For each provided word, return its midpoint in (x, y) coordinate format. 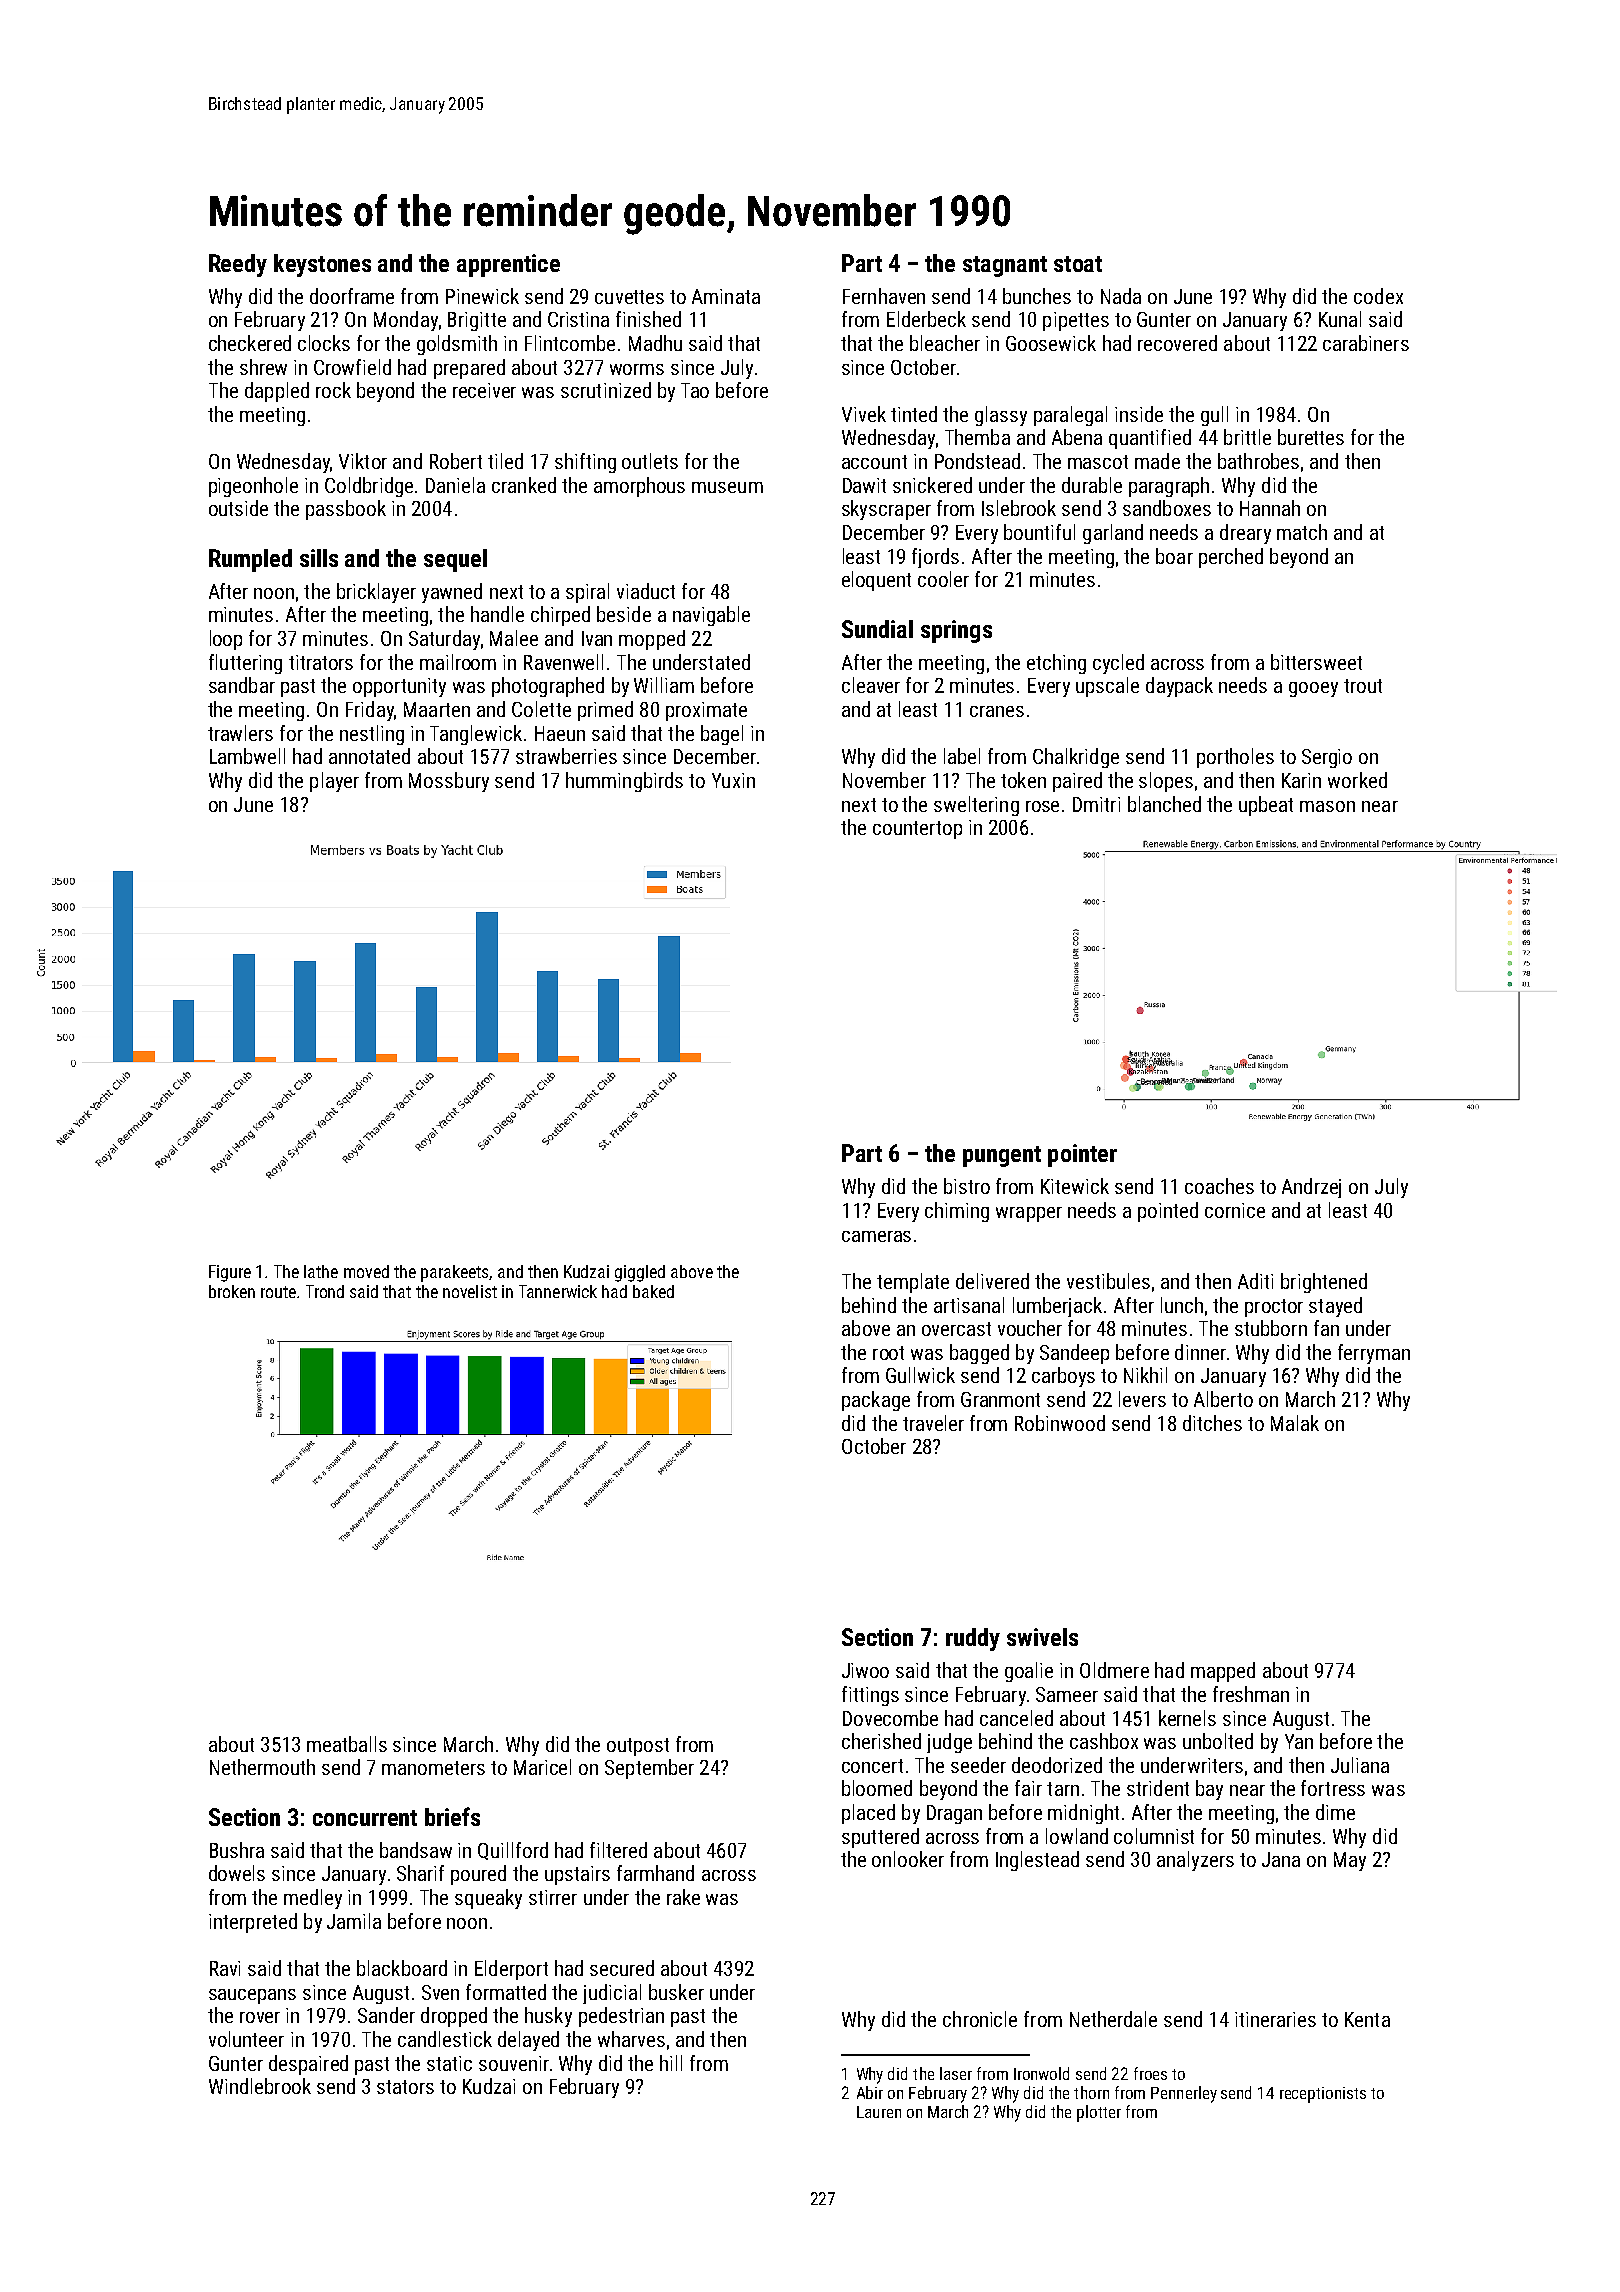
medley (313, 1899)
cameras (876, 1236)
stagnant (1005, 266)
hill (671, 2063)
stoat (1078, 264)
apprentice (508, 265)
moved (366, 1271)
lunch (1182, 1305)
